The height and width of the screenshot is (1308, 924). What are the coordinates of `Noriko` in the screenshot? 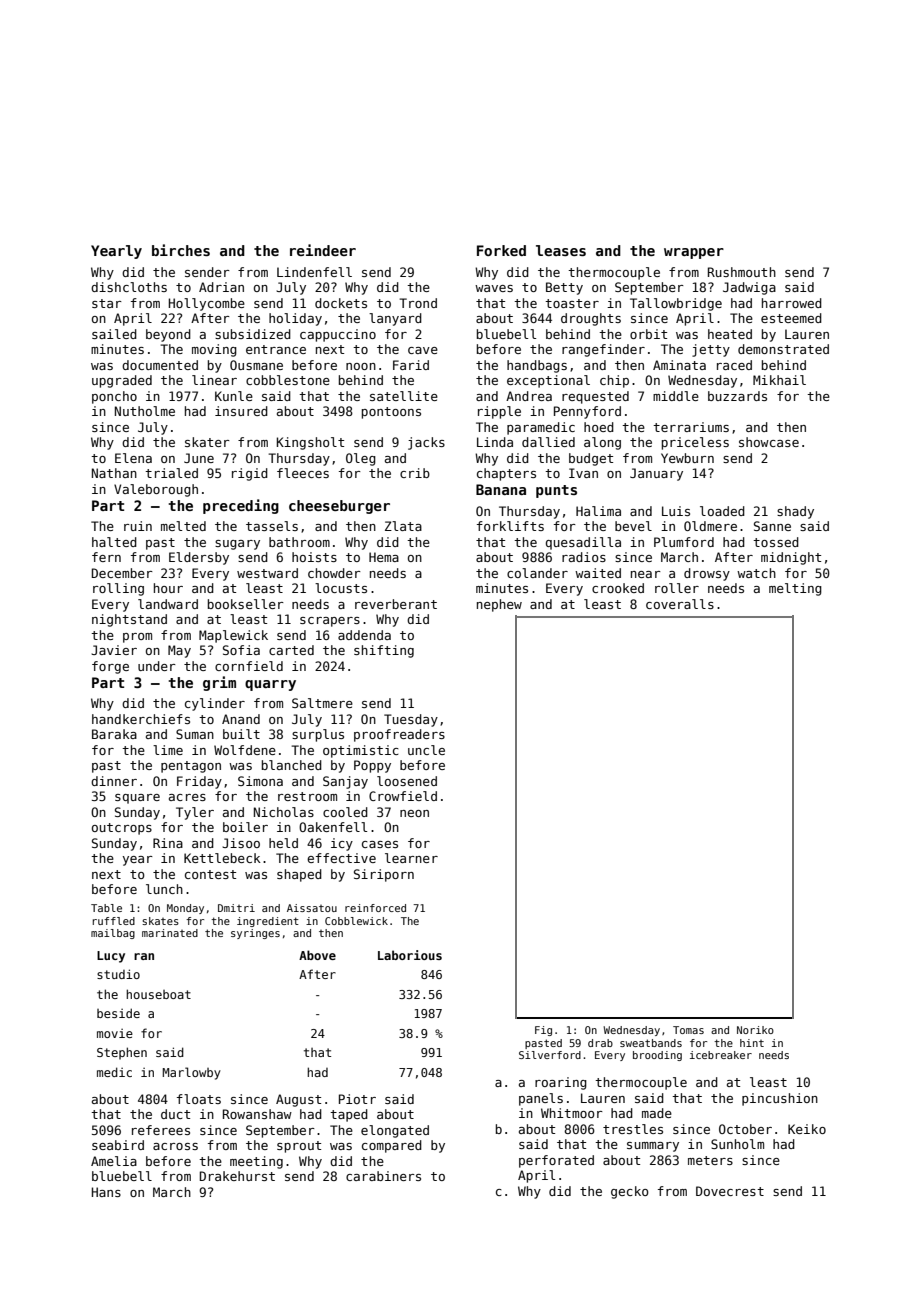 It's located at (755, 1030).
